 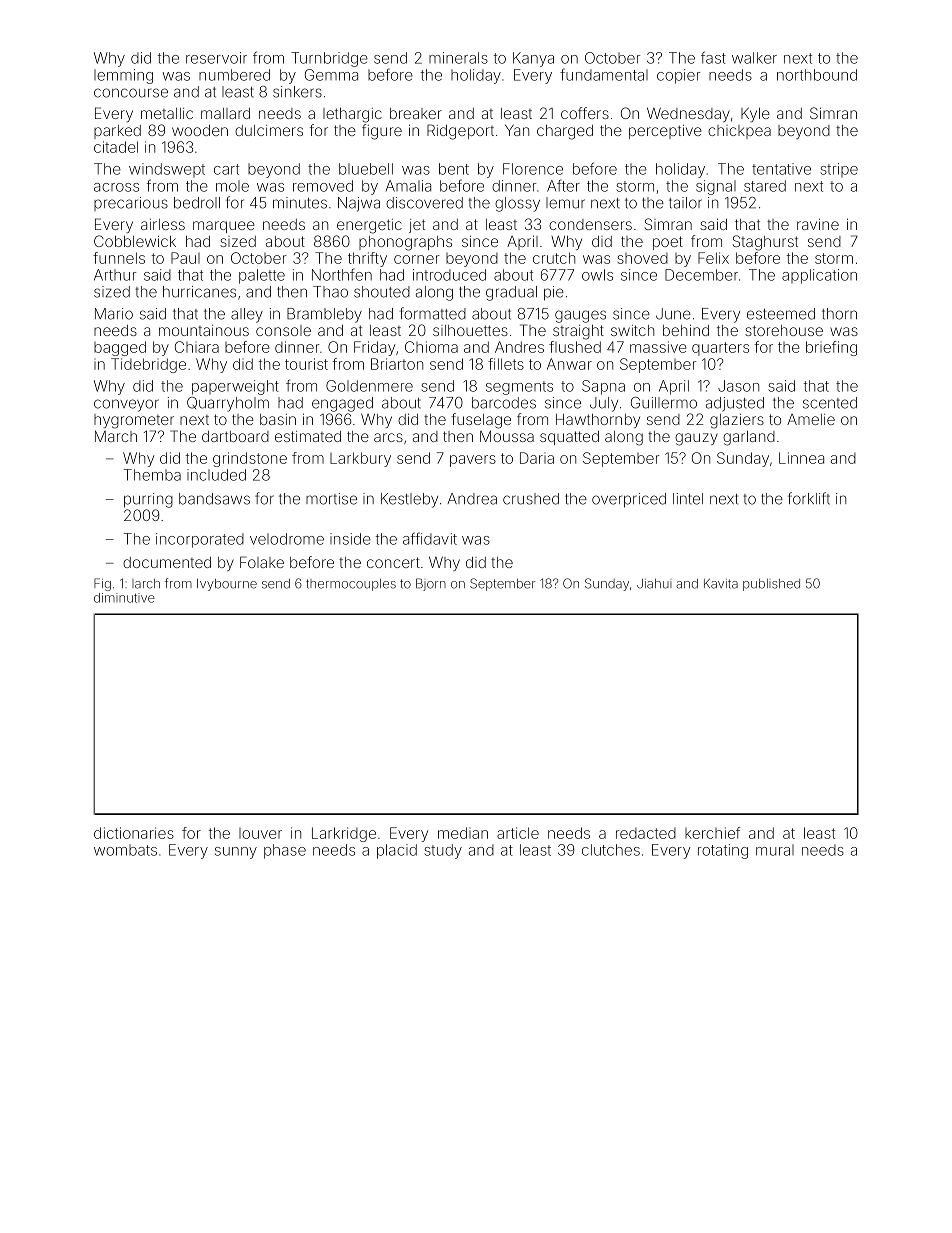 I want to click on Linnea, so click(x=801, y=458).
